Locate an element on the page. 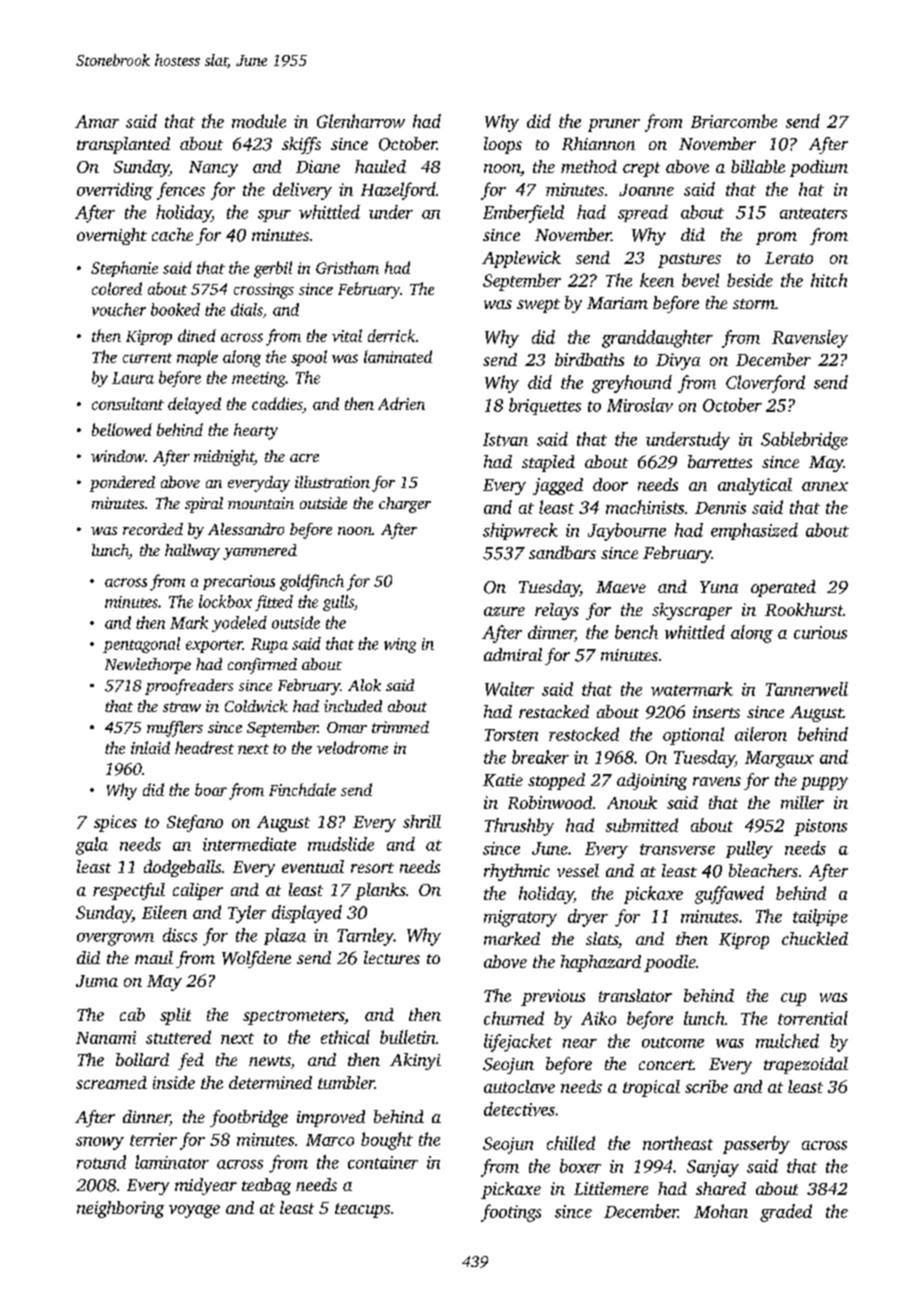 This document has height=1311, width=924. trapezoidal is located at coordinates (806, 1065).
